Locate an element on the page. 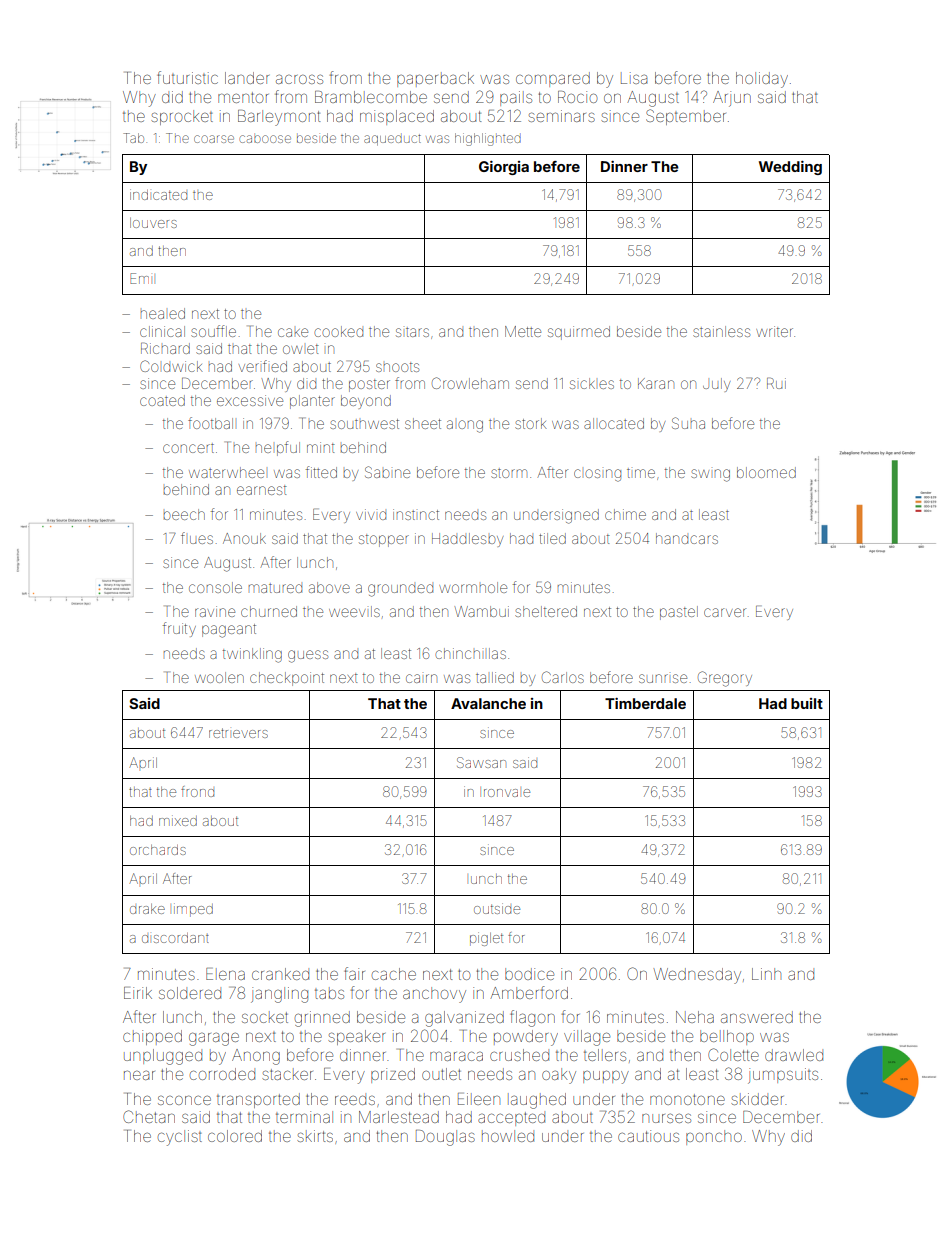 This image has height=1233, width=952. Neha is located at coordinates (695, 1017).
